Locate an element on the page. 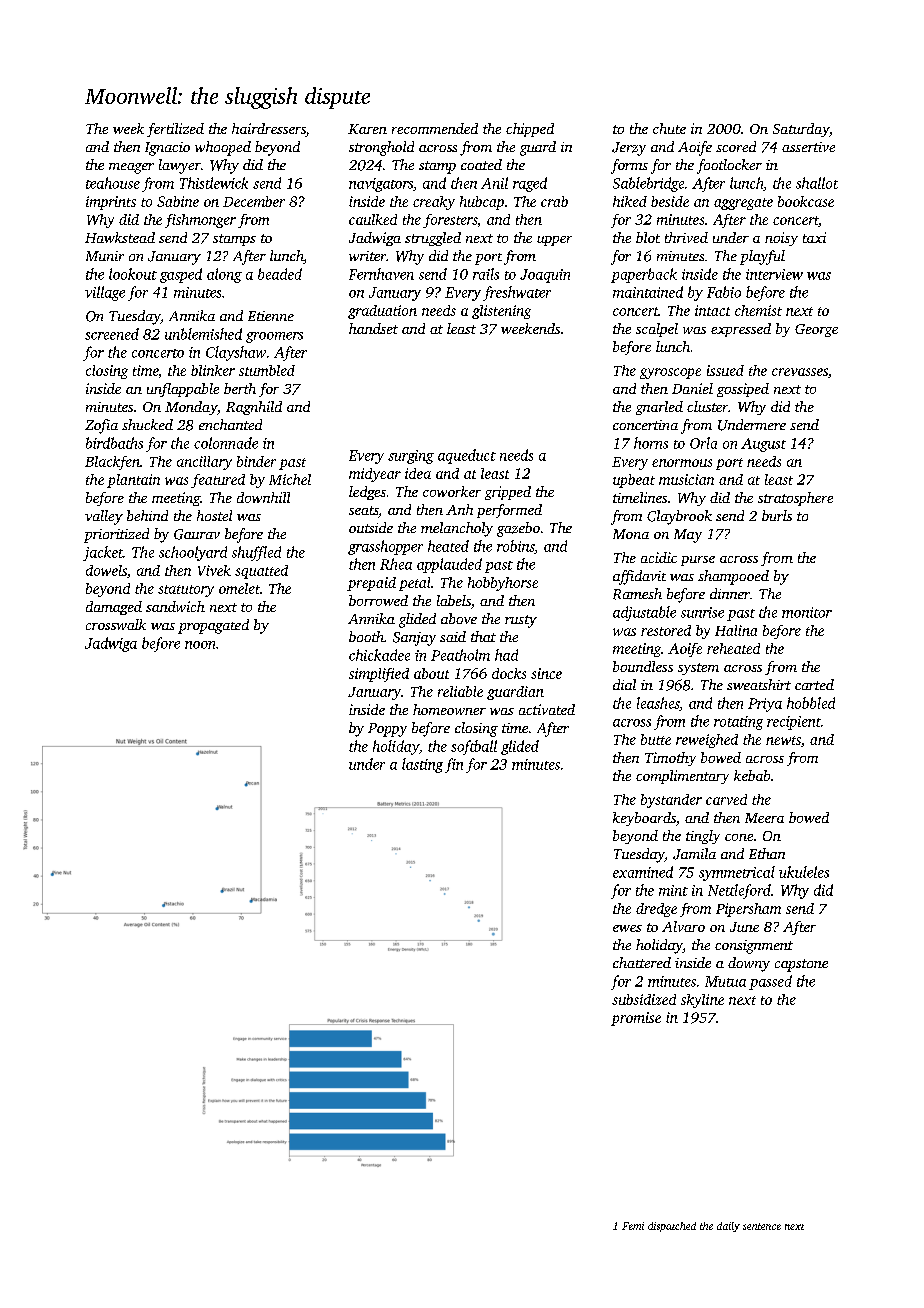  ledges is located at coordinates (367, 493).
